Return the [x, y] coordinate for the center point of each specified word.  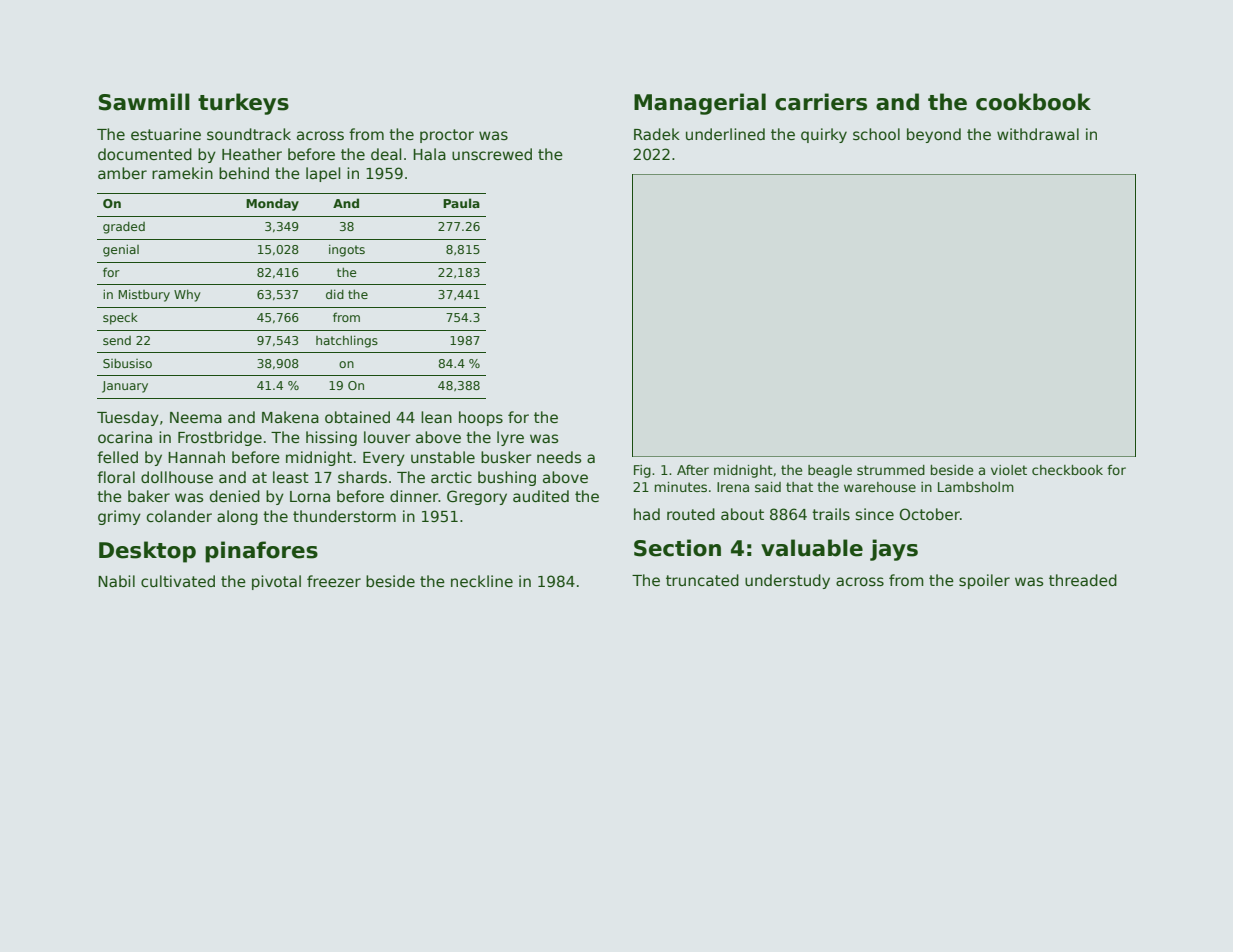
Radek [657, 134]
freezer [334, 581]
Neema [196, 417]
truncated [702, 580]
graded [124, 228]
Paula [461, 203]
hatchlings [347, 341]
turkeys [243, 104]
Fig [642, 471]
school [876, 134]
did [335, 294]
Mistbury [144, 295]
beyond [934, 135]
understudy [787, 581]
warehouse [880, 487]
